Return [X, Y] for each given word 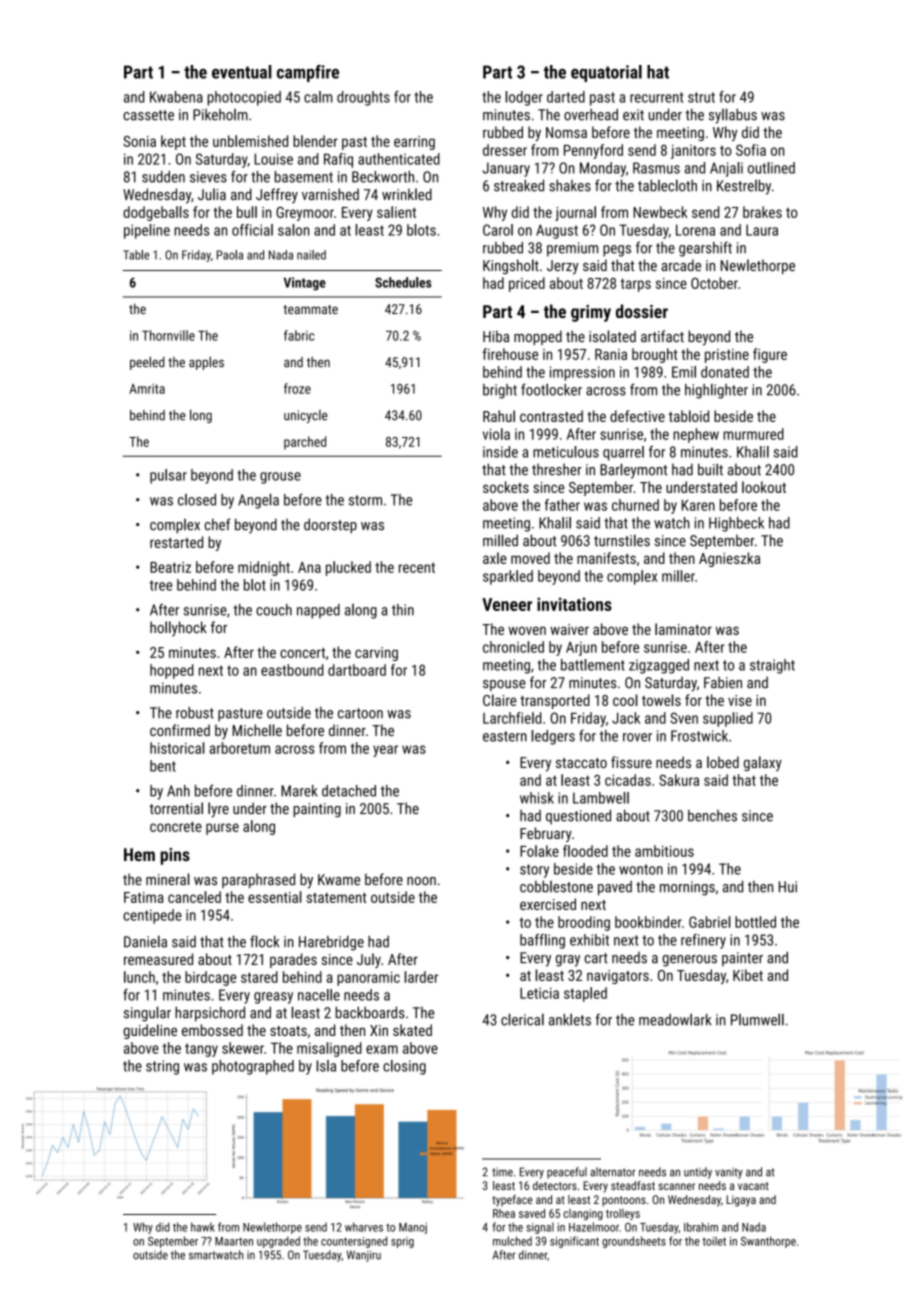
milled [500, 540]
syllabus [733, 116]
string [162, 1067]
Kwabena [176, 97]
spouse [504, 685]
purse [222, 829]
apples [206, 363]
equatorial [606, 73]
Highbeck [736, 524]
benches [712, 816]
